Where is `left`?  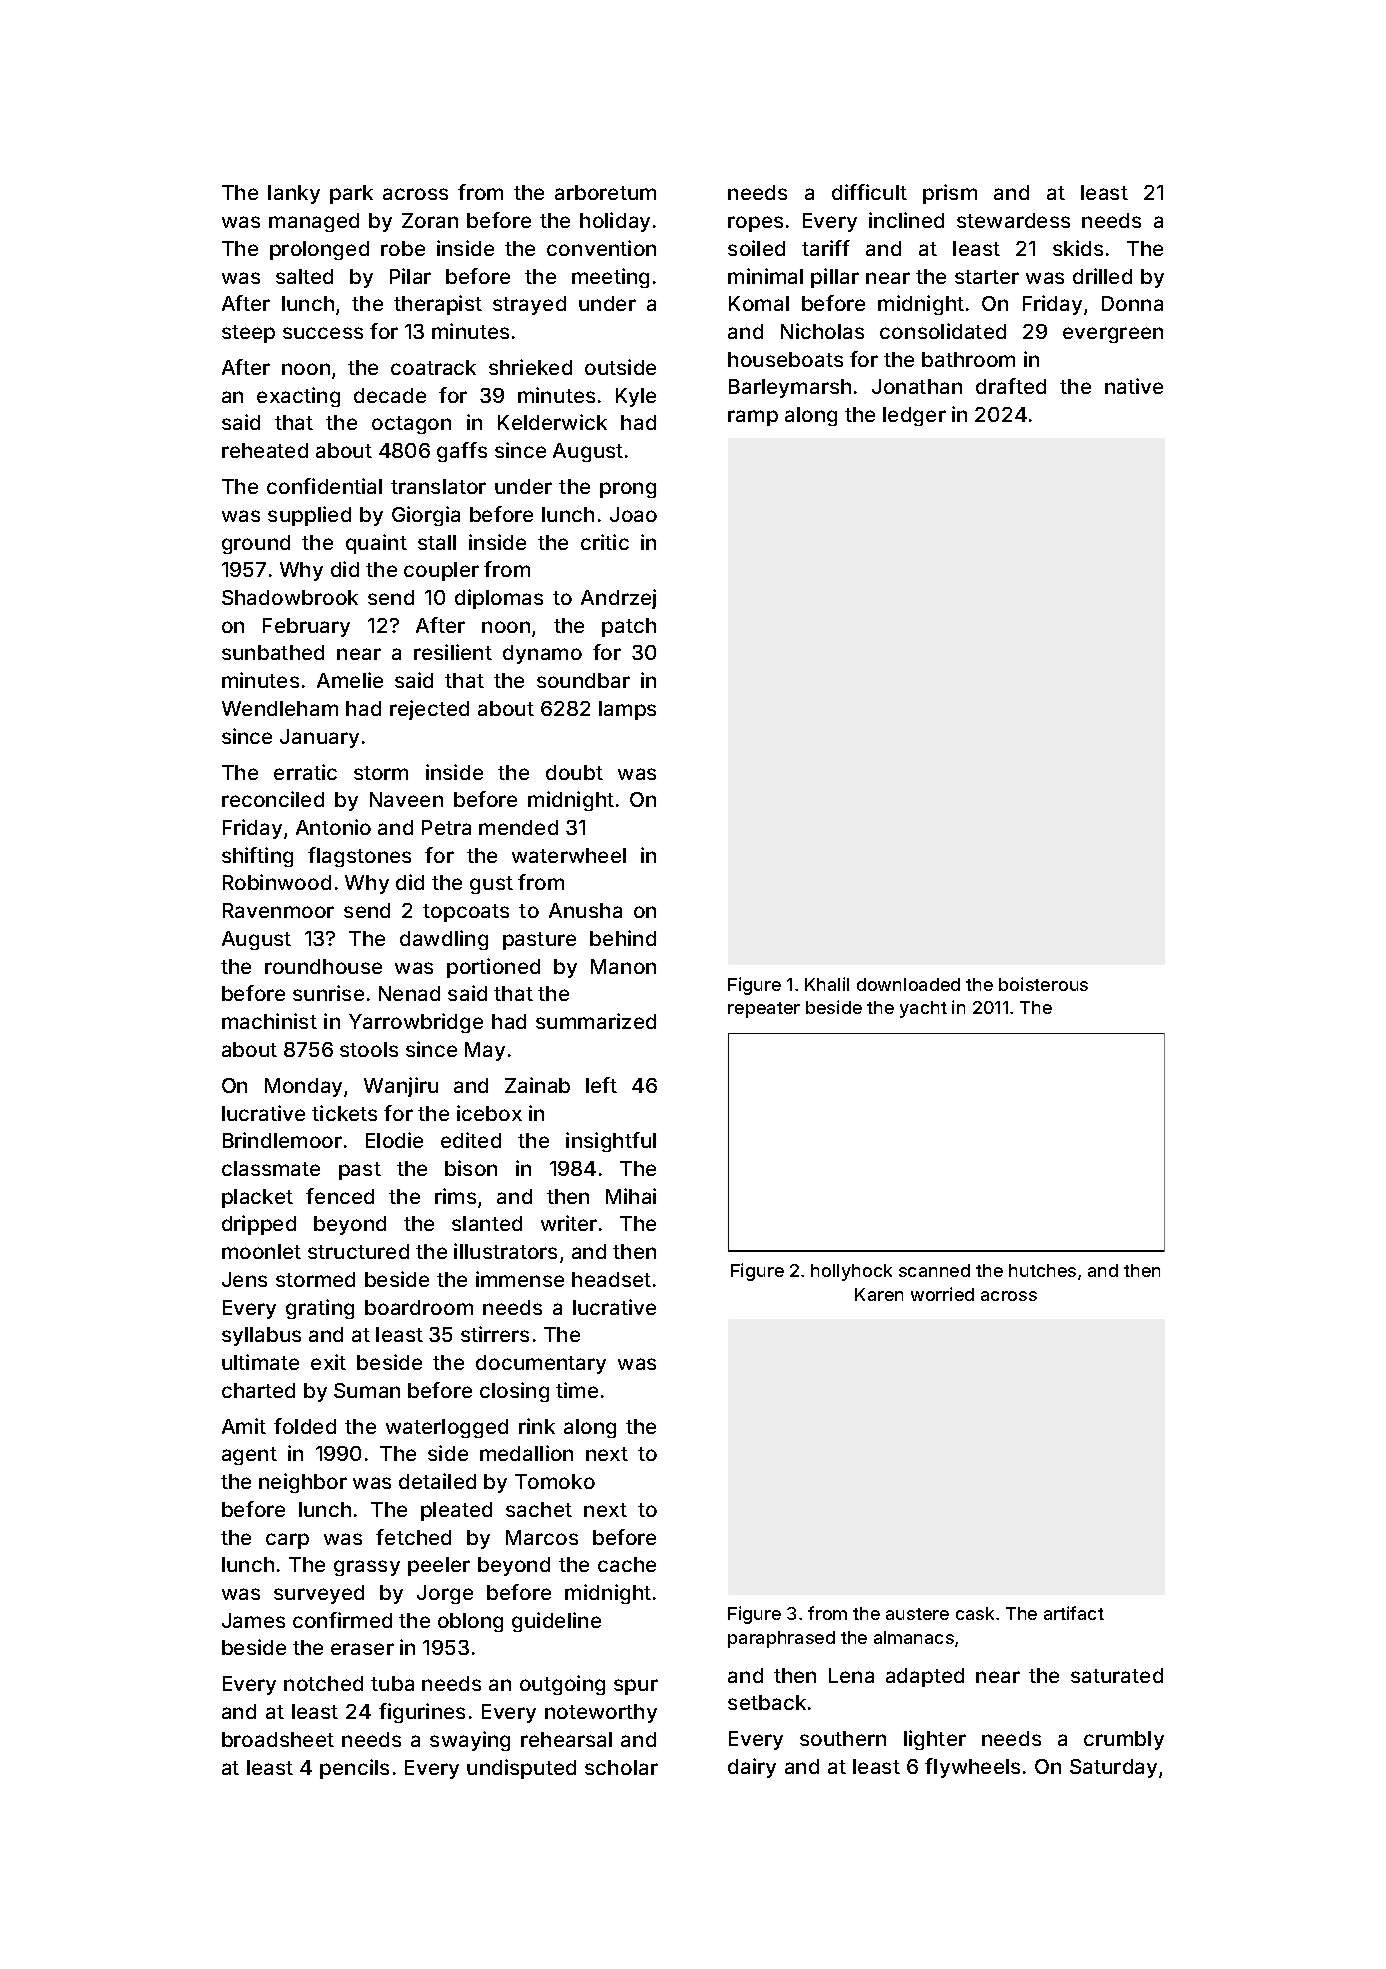 left is located at coordinates (601, 1085).
